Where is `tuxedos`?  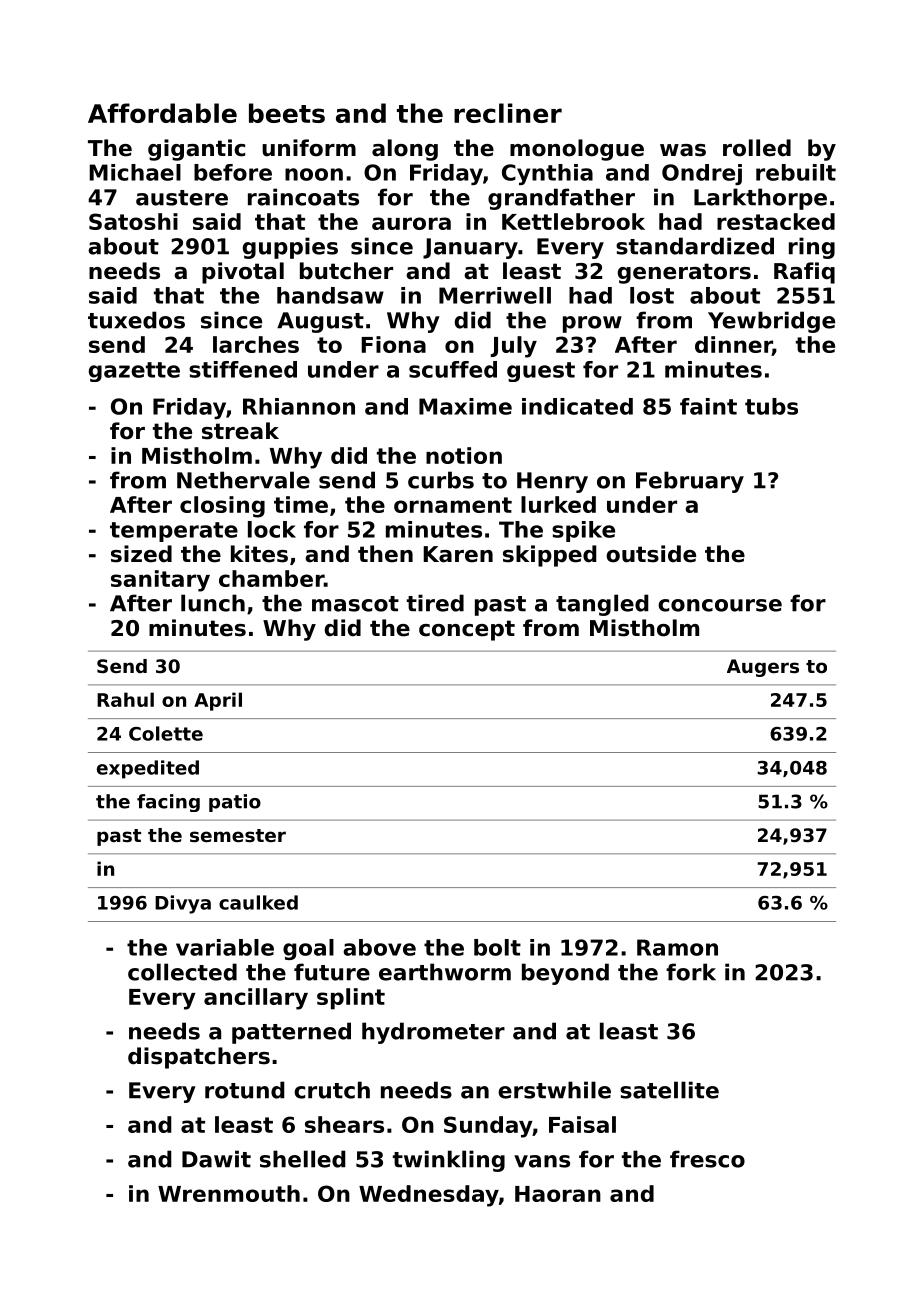
tuxedos is located at coordinates (136, 320).
